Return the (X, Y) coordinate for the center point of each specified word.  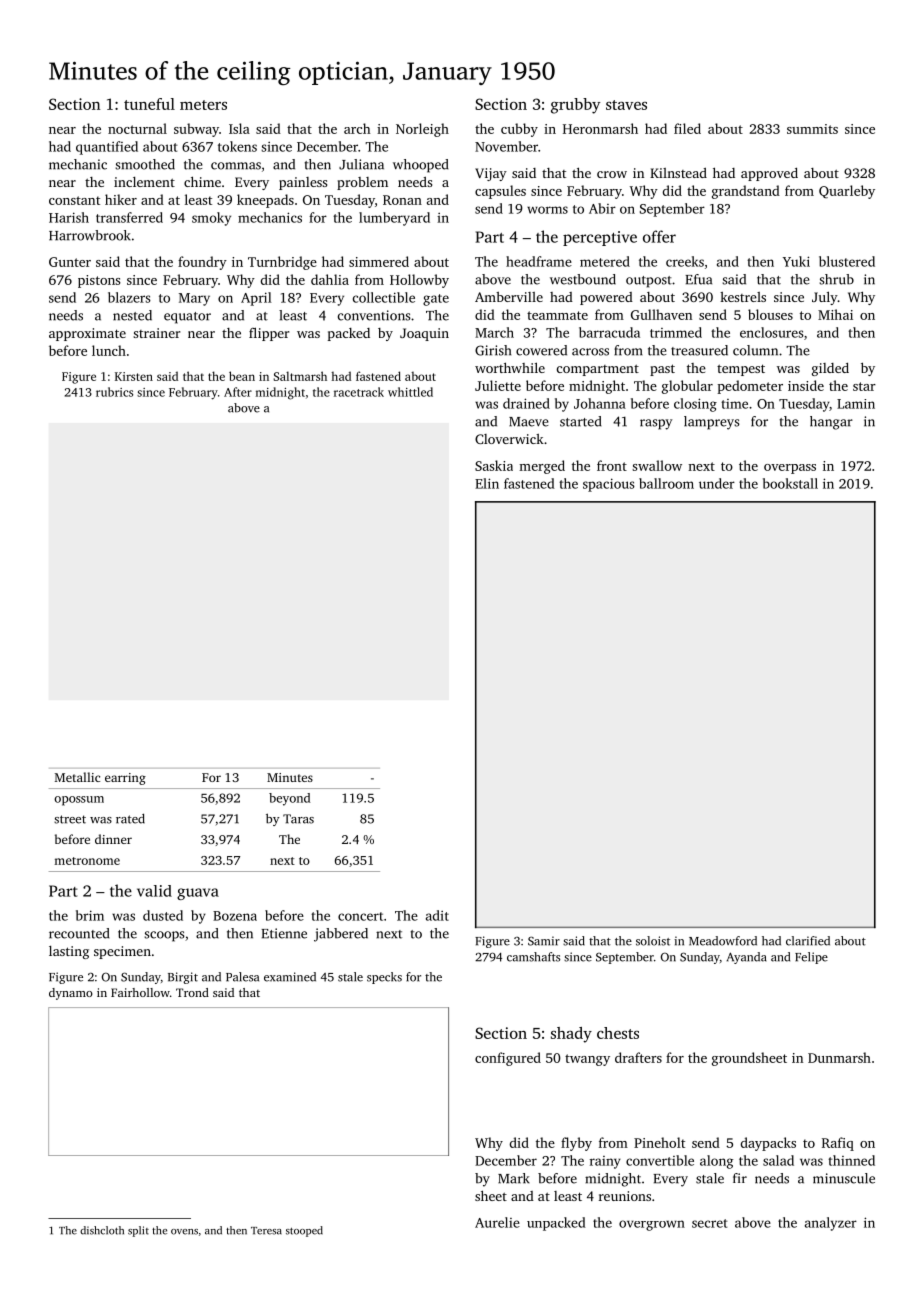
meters (203, 105)
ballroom (666, 483)
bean (242, 376)
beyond (289, 799)
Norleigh (422, 130)
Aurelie (497, 1222)
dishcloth (102, 1230)
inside (806, 385)
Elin (487, 483)
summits (812, 129)
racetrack (359, 392)
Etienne (284, 933)
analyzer (831, 1224)
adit (437, 915)
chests (618, 1033)
